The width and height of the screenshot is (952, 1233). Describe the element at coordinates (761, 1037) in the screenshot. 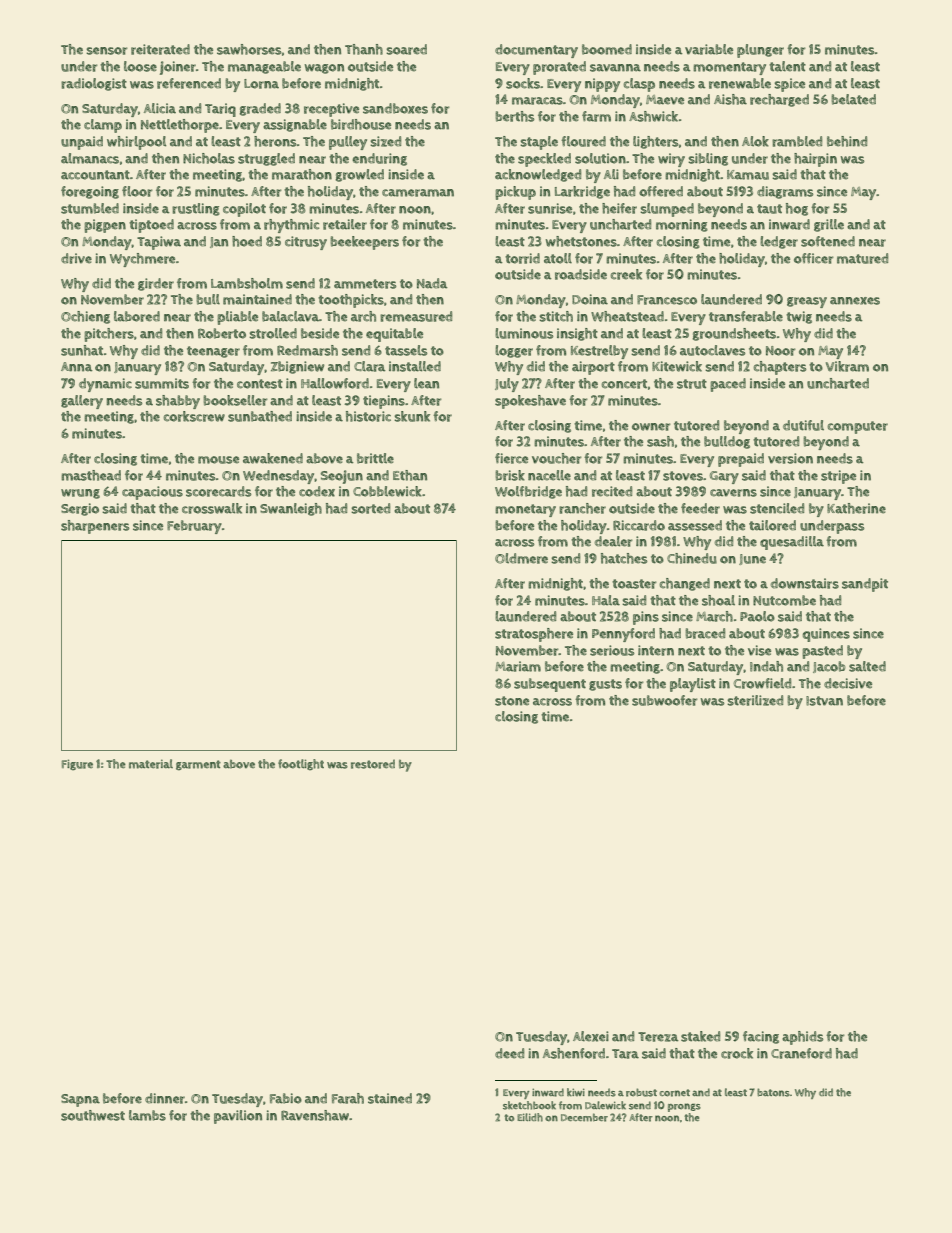

I see `facing` at that location.
